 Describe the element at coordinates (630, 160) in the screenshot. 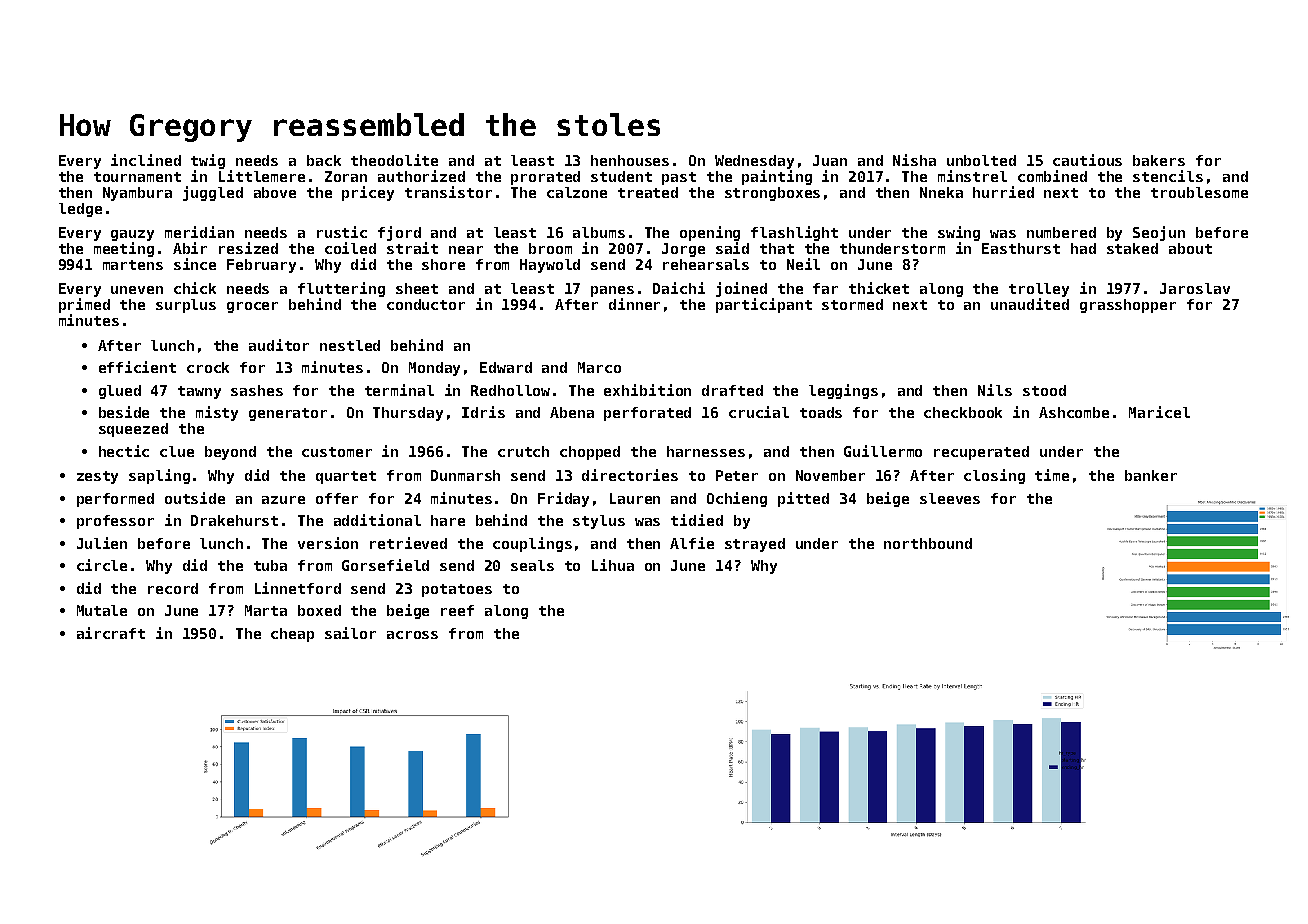

I see `henhouses` at that location.
